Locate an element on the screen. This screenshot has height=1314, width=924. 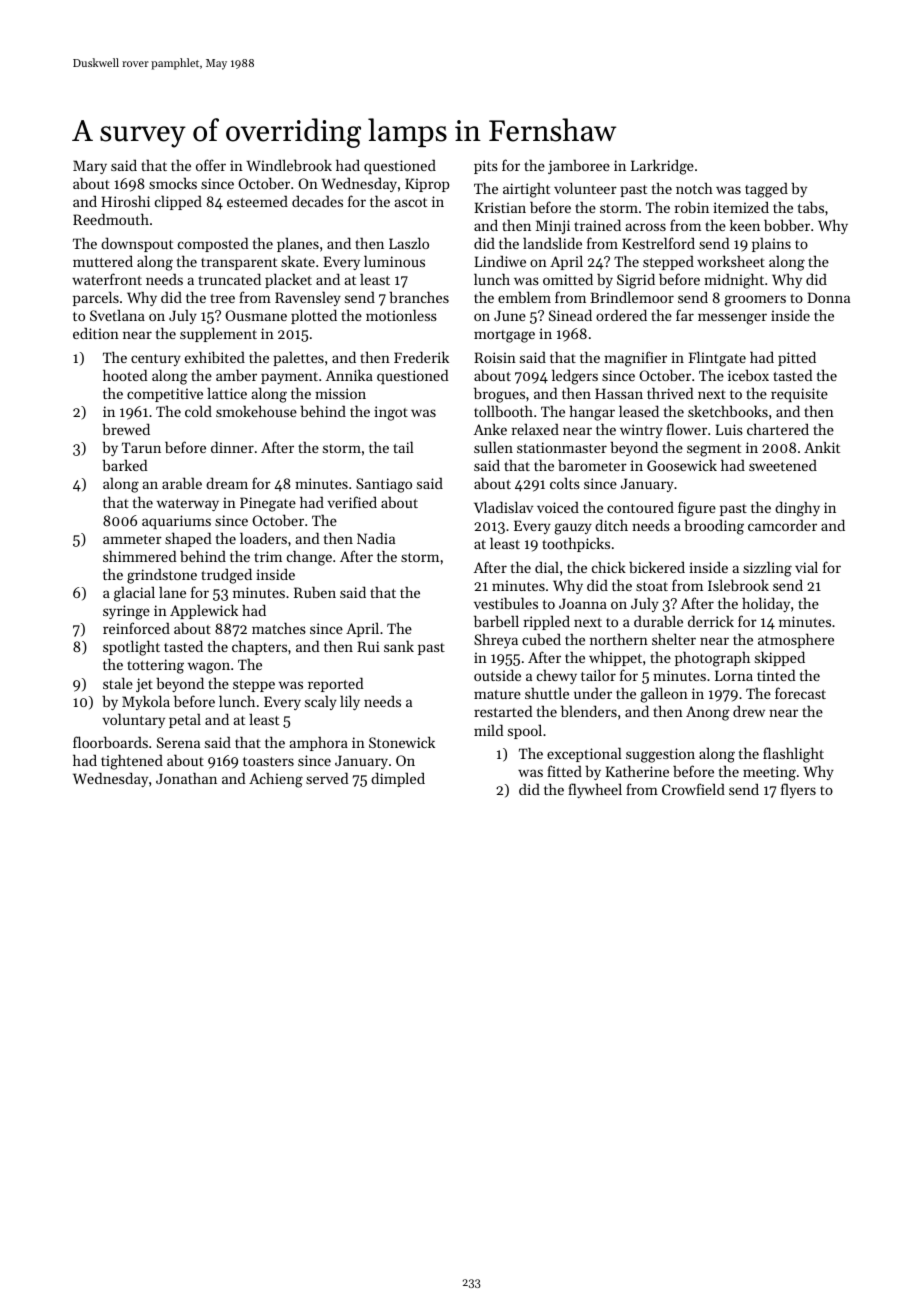
Windlebrook is located at coordinates (289, 165).
